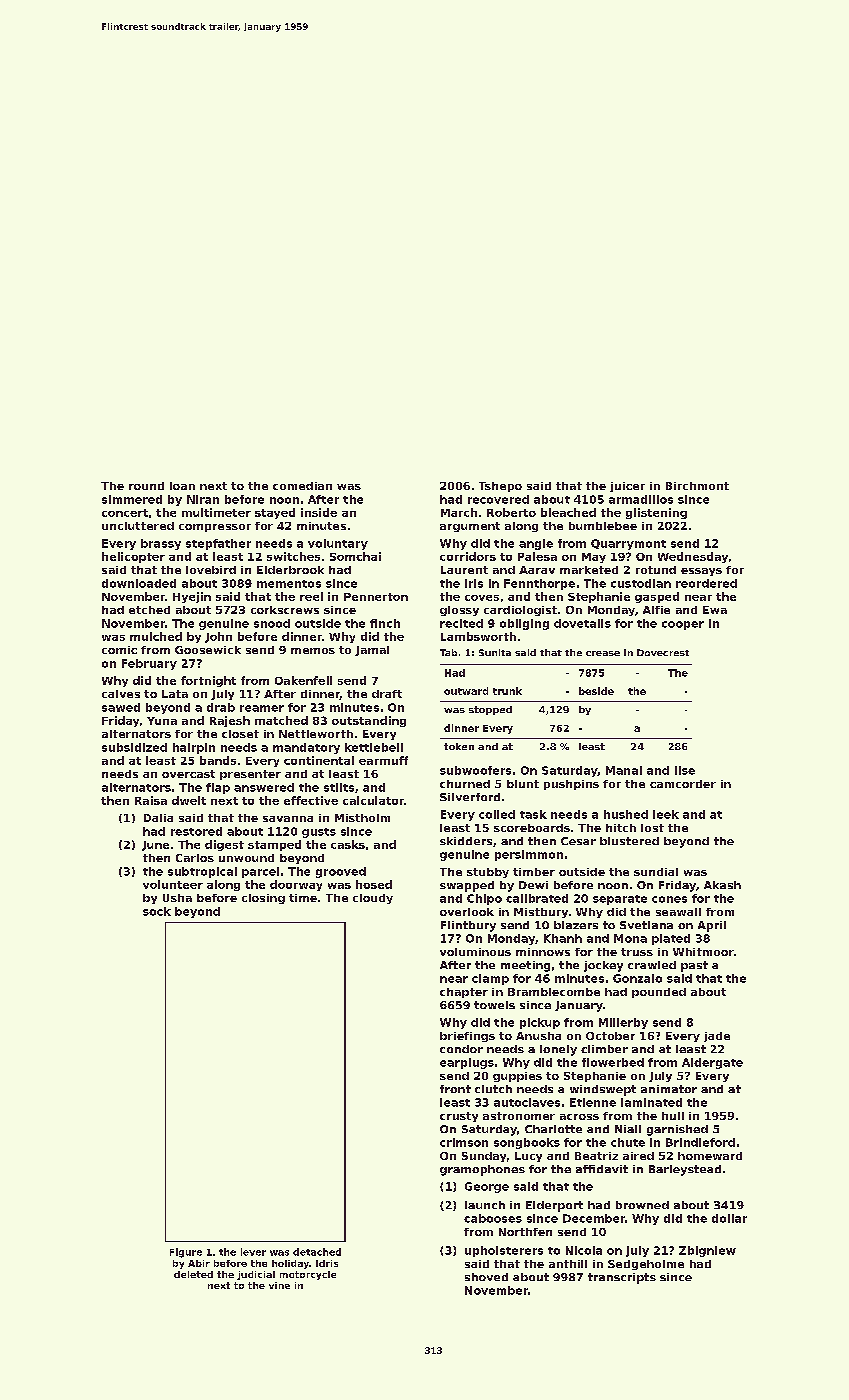 The width and height of the document is (849, 1400). Describe the element at coordinates (208, 650) in the document. I see `Goosewick` at that location.
